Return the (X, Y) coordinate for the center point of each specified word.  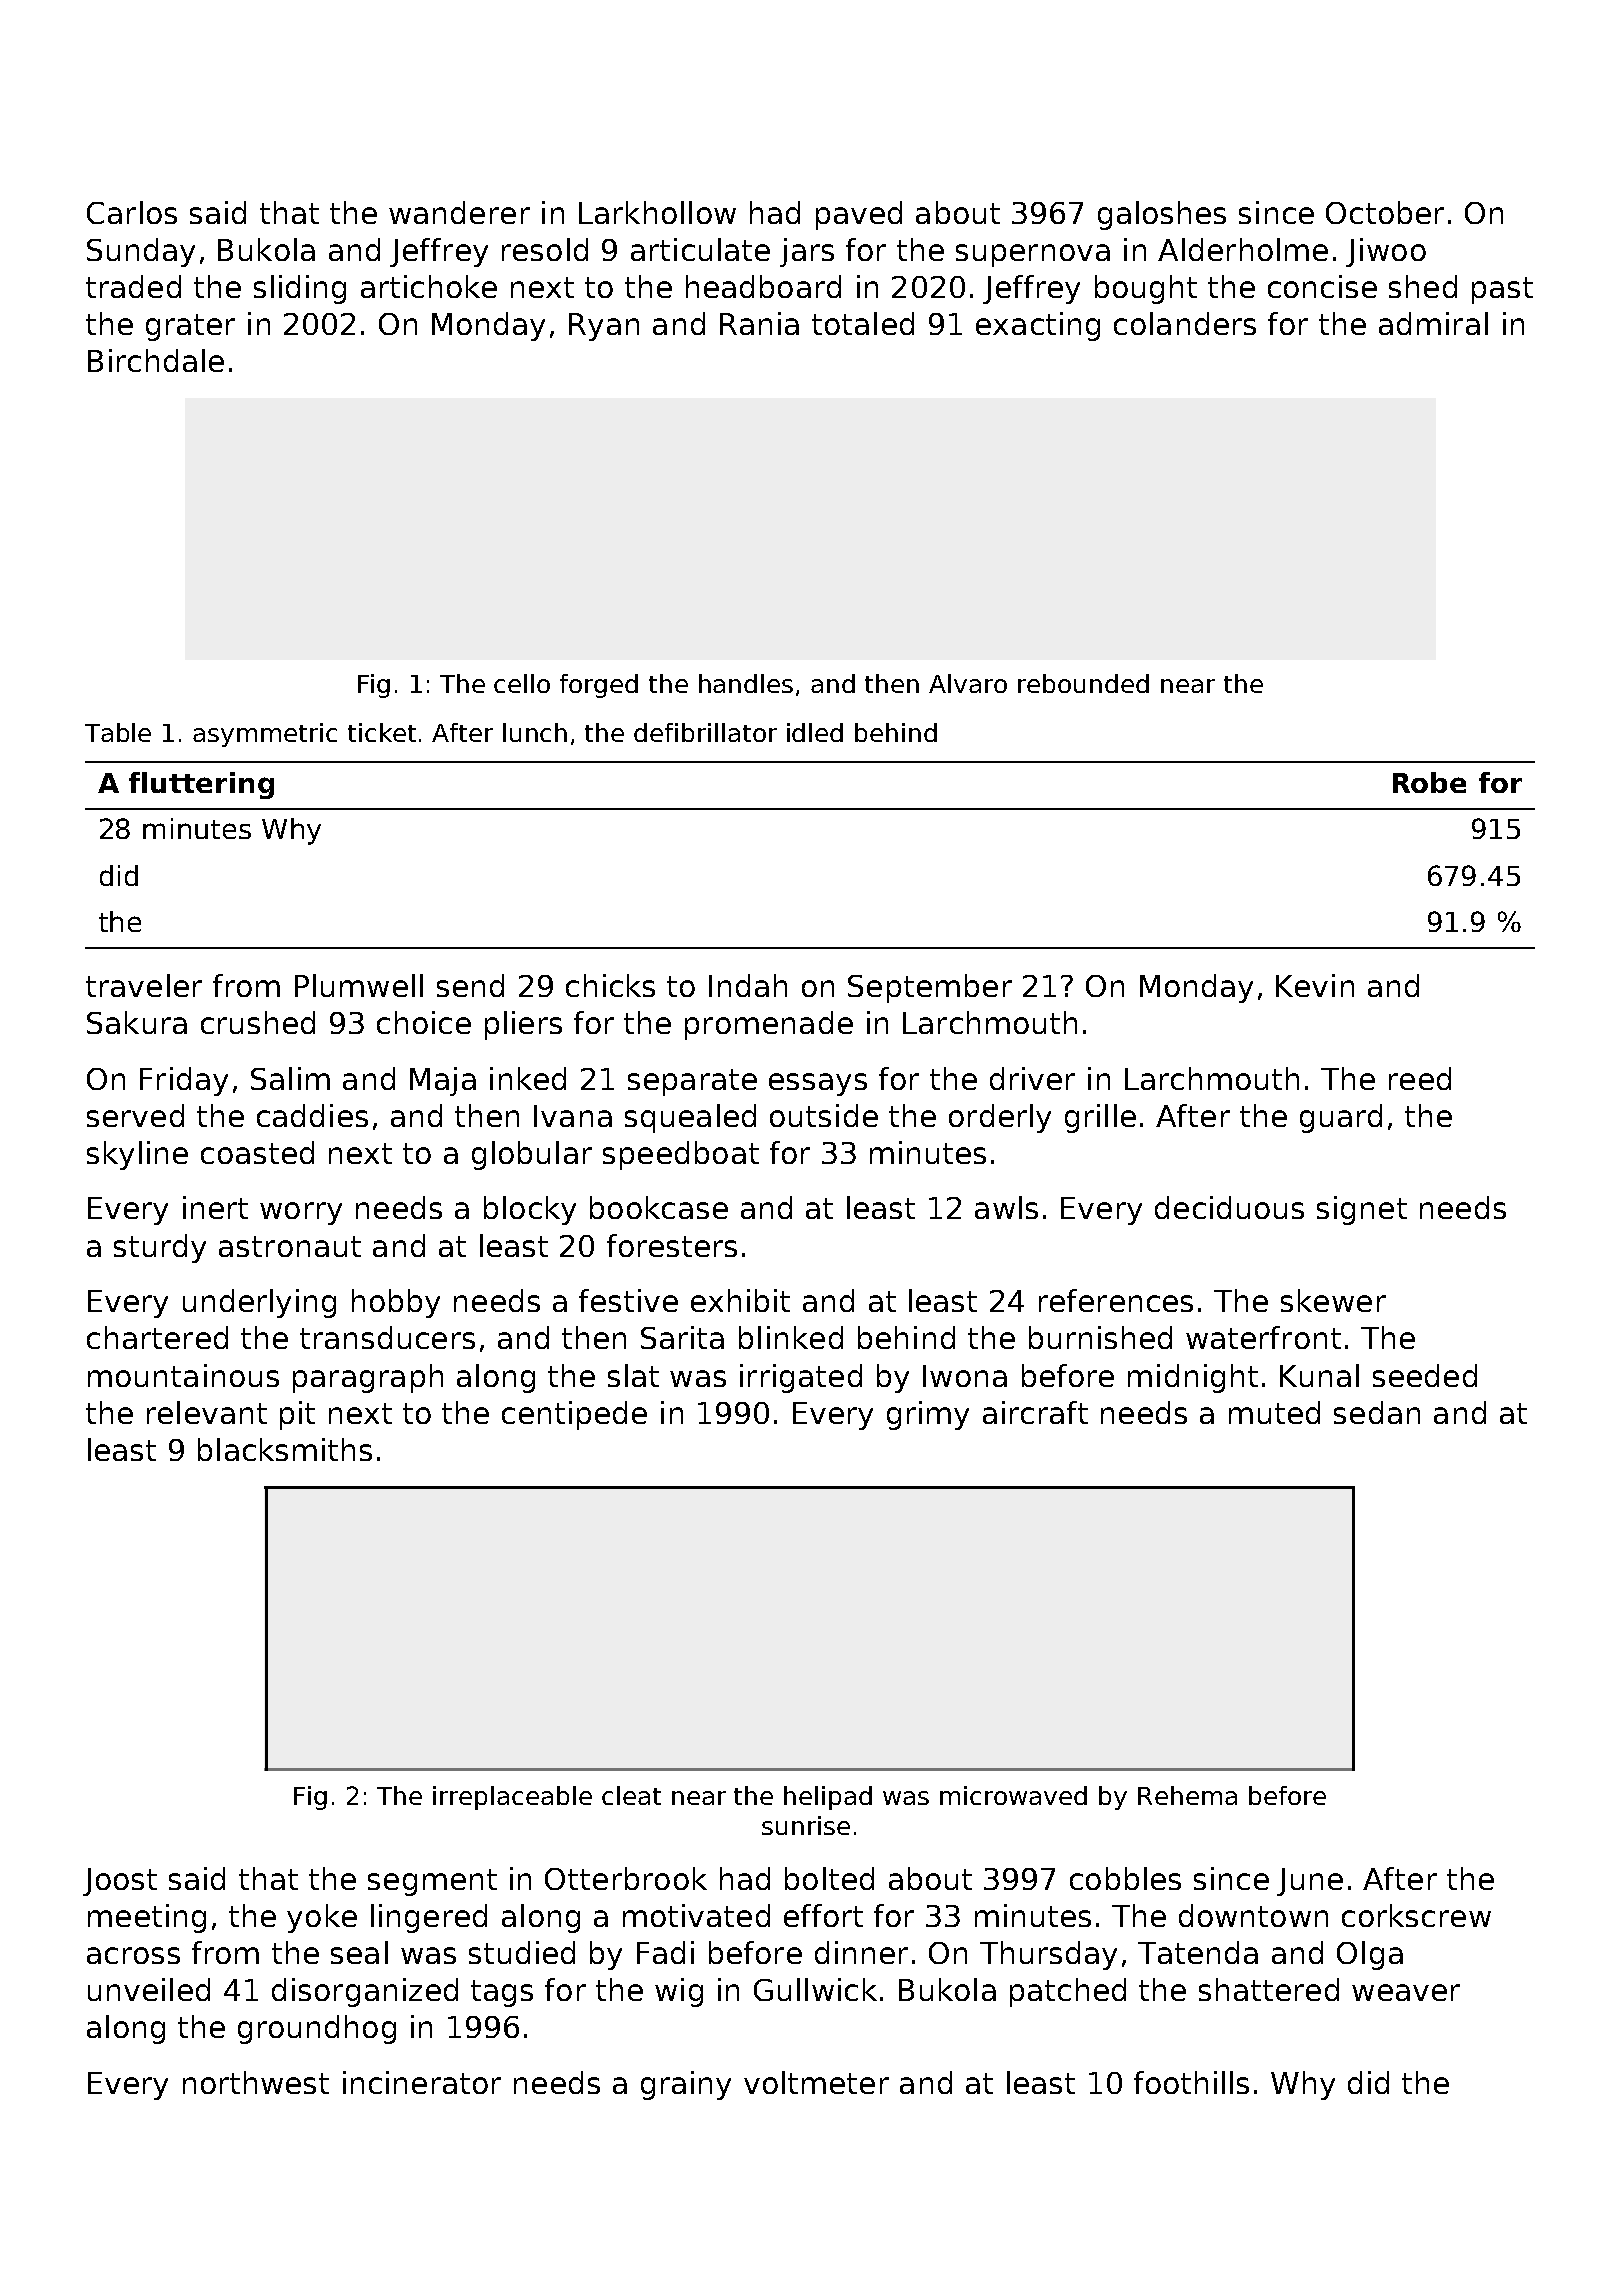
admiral (1433, 323)
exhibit (740, 1300)
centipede (574, 1415)
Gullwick (815, 1989)
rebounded (1083, 683)
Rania (759, 323)
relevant (207, 1412)
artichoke (429, 286)
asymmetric (265, 735)
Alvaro (968, 683)
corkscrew (1416, 1915)
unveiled (149, 1989)
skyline (137, 1155)
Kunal (1319, 1375)
